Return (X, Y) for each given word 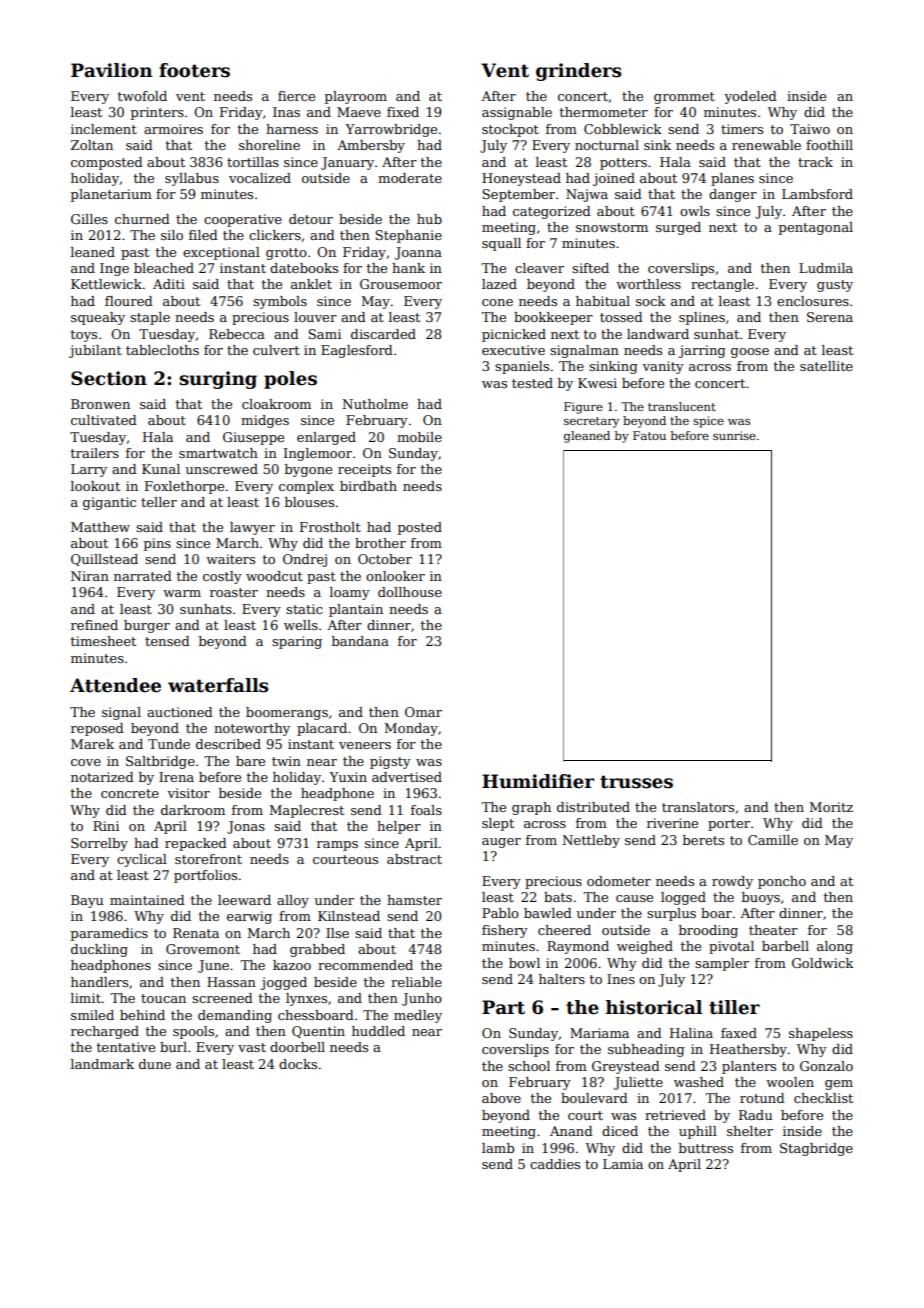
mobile (419, 437)
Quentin (318, 1032)
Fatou (649, 435)
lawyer (252, 528)
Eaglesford (357, 351)
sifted (590, 268)
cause (634, 898)
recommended (365, 965)
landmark (102, 1064)
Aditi (169, 284)
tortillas (253, 162)
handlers (99, 982)
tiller (734, 1007)
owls (695, 211)
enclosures (813, 301)
